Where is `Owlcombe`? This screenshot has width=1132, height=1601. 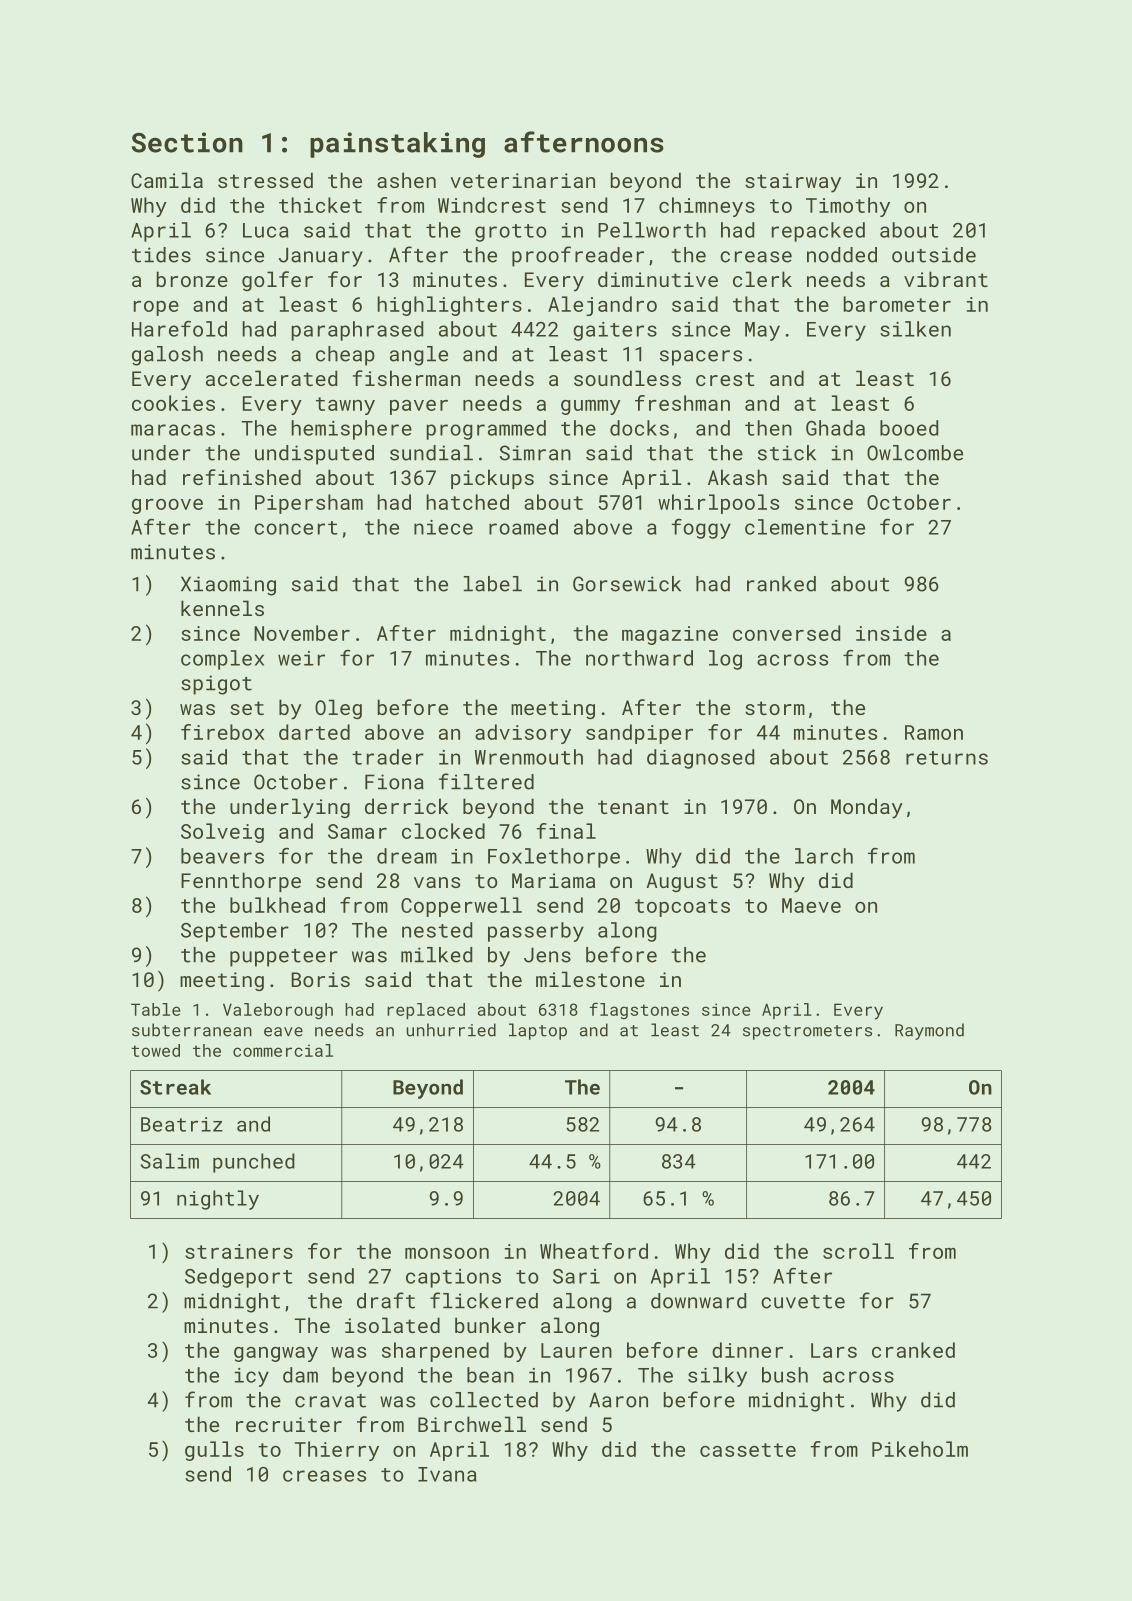
Owlcombe is located at coordinates (915, 453).
